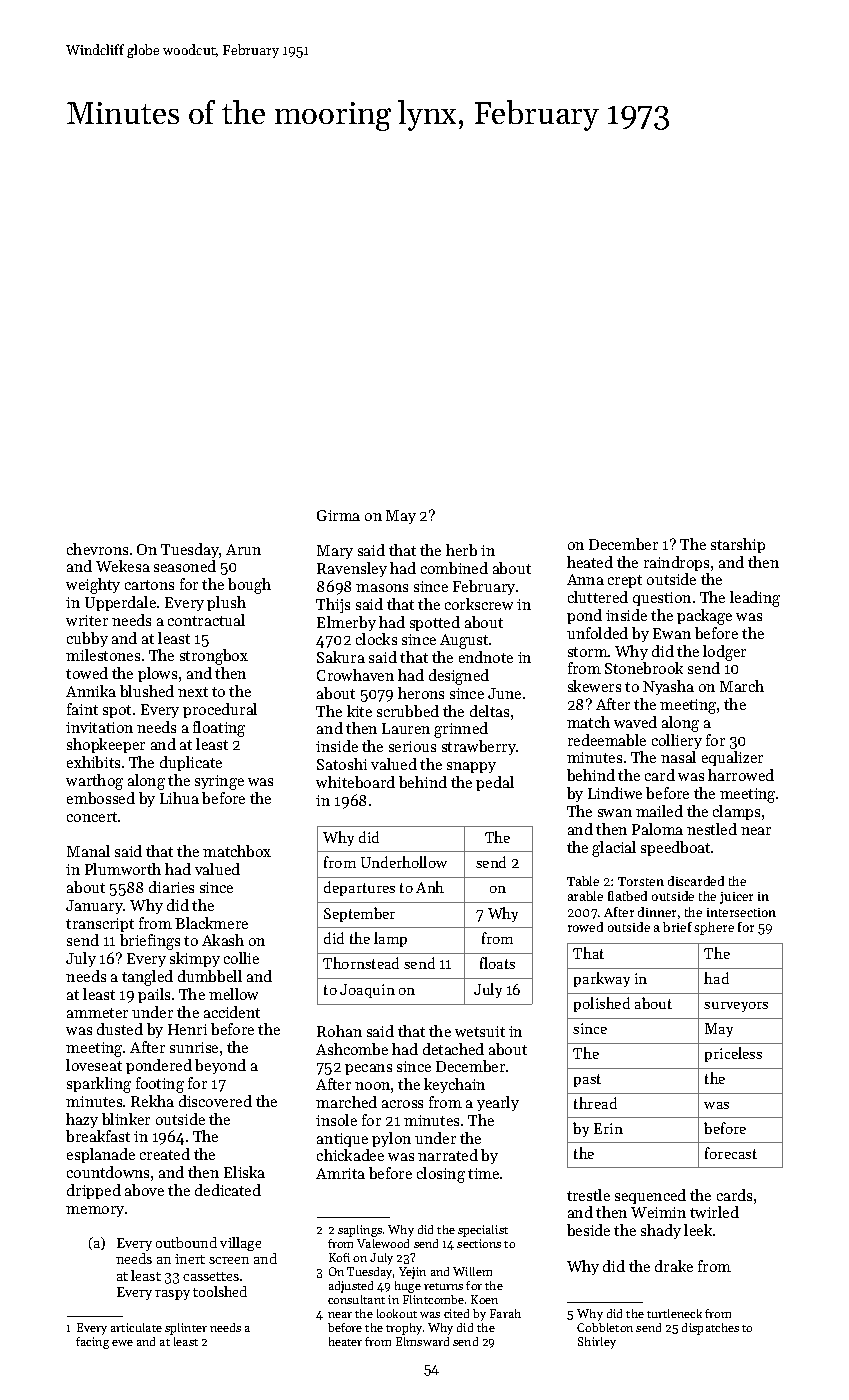  What do you see at coordinates (338, 515) in the image?
I see `Girma` at bounding box center [338, 515].
